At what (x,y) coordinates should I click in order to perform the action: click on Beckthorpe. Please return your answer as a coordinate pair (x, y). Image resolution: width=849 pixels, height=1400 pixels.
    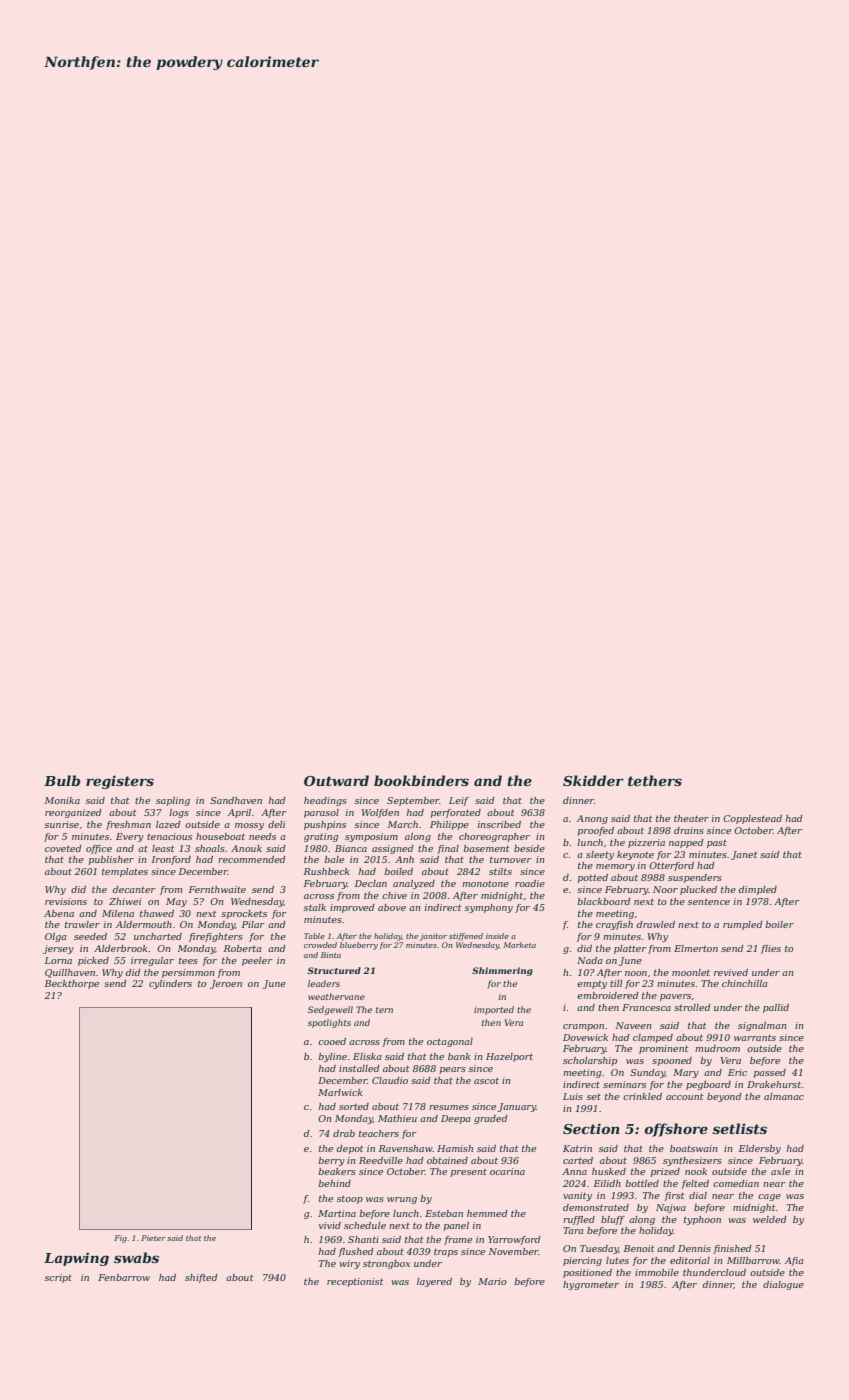
    Looking at the image, I should click on (72, 984).
